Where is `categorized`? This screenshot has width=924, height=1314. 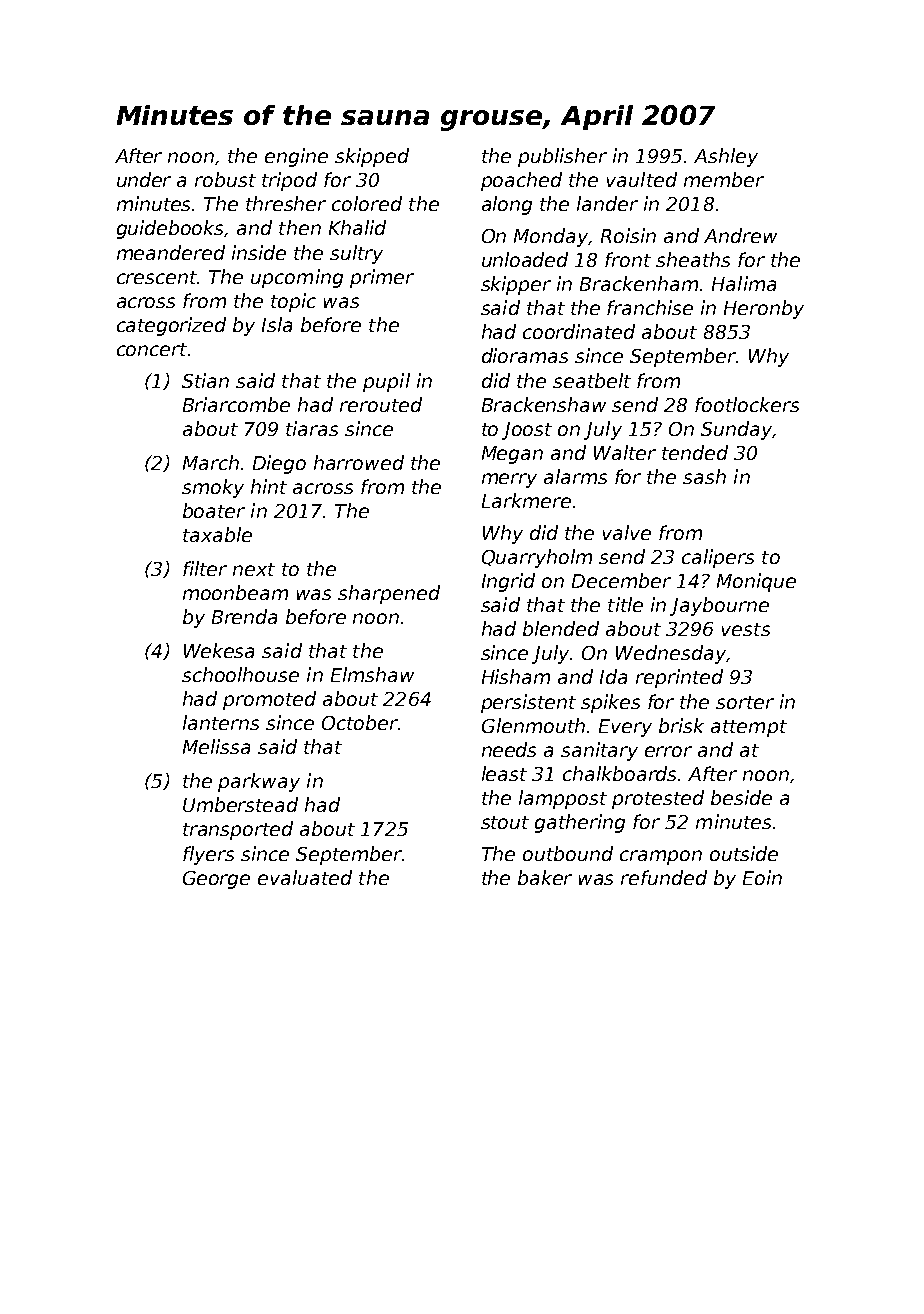 categorized is located at coordinates (171, 326).
